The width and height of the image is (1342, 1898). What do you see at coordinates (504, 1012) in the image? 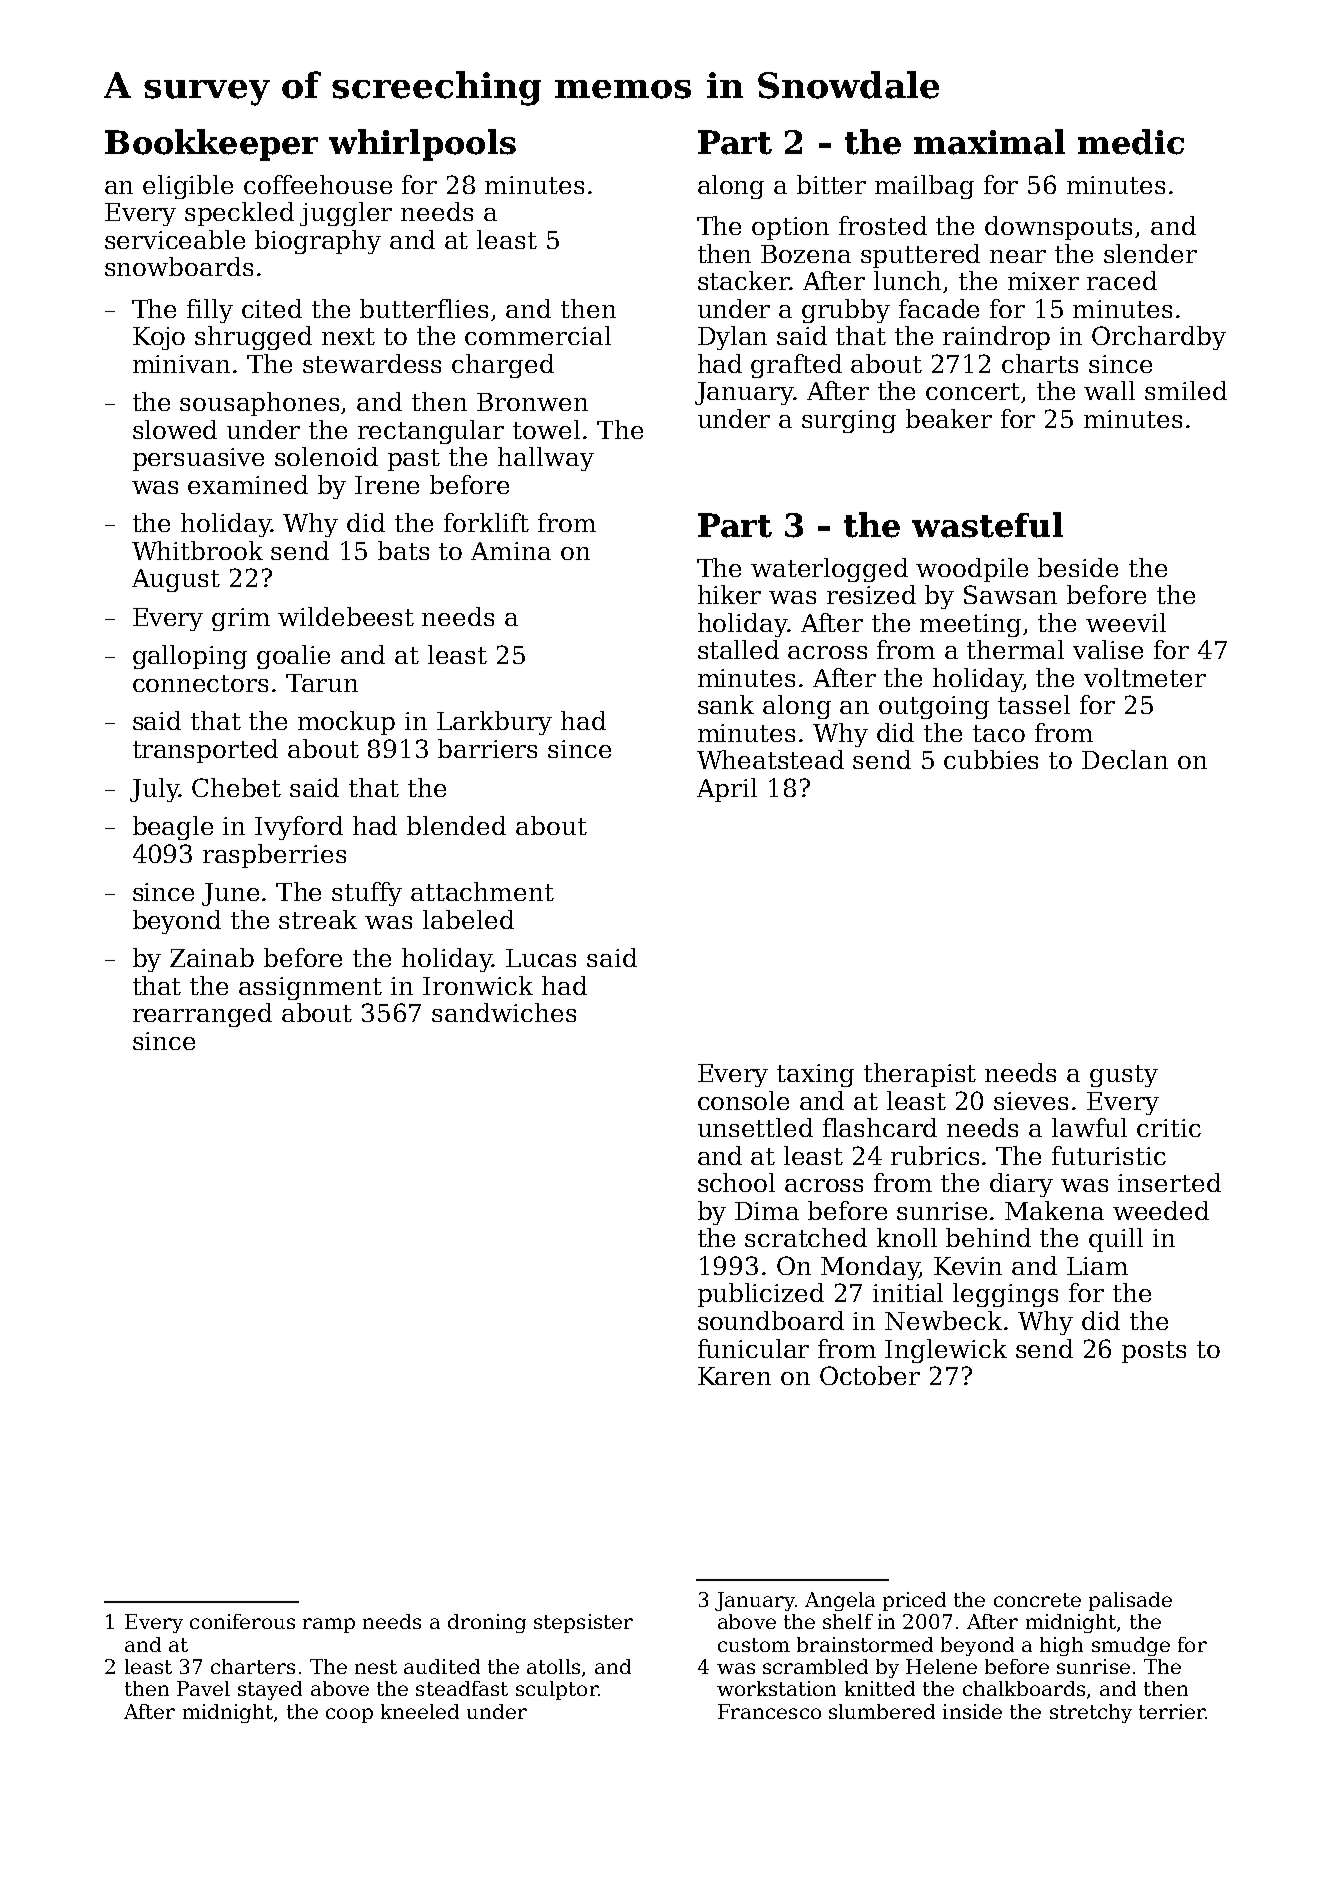
I see `sandwiches` at bounding box center [504, 1012].
